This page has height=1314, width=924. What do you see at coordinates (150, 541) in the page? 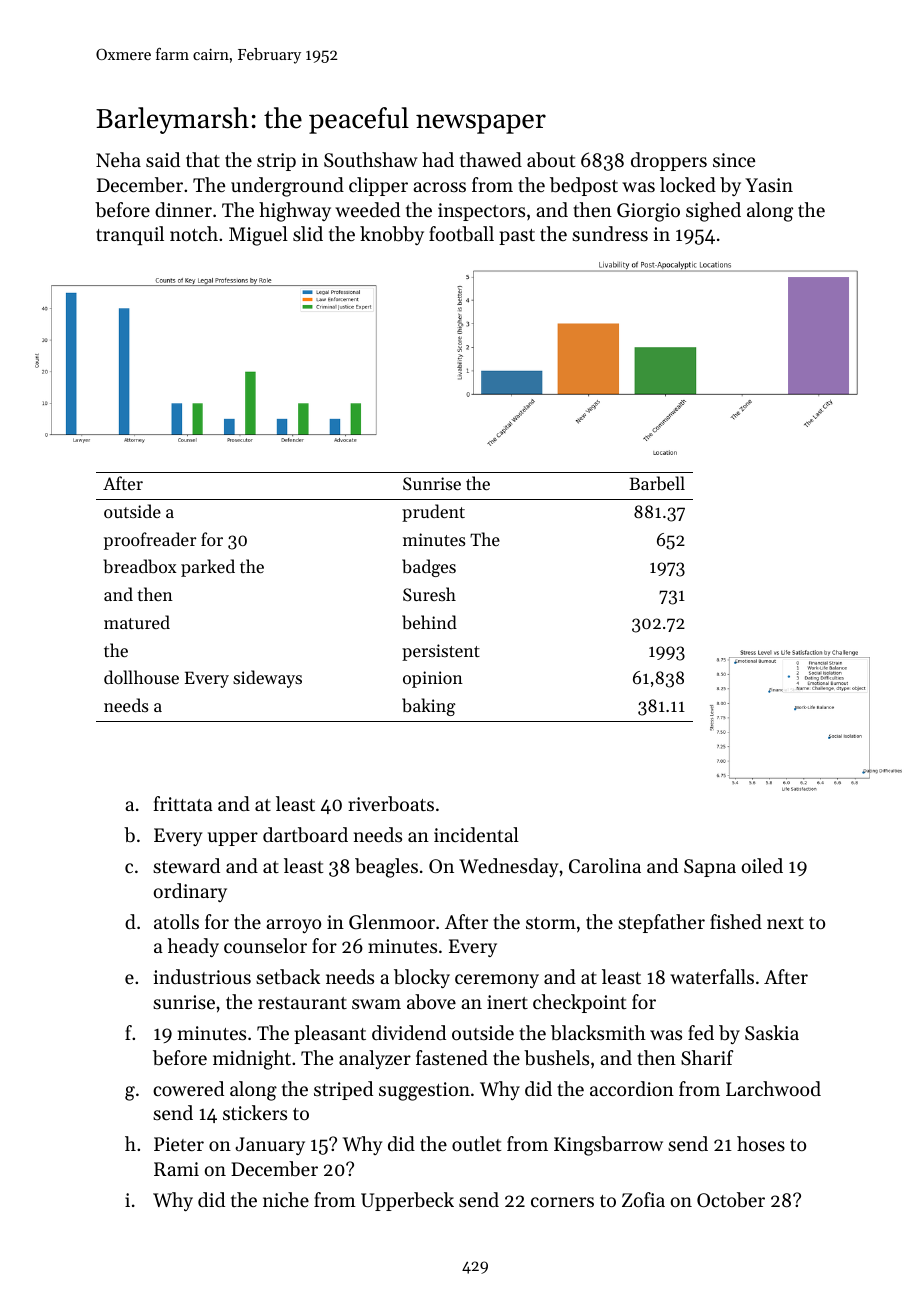
I see `proofreader` at bounding box center [150, 541].
